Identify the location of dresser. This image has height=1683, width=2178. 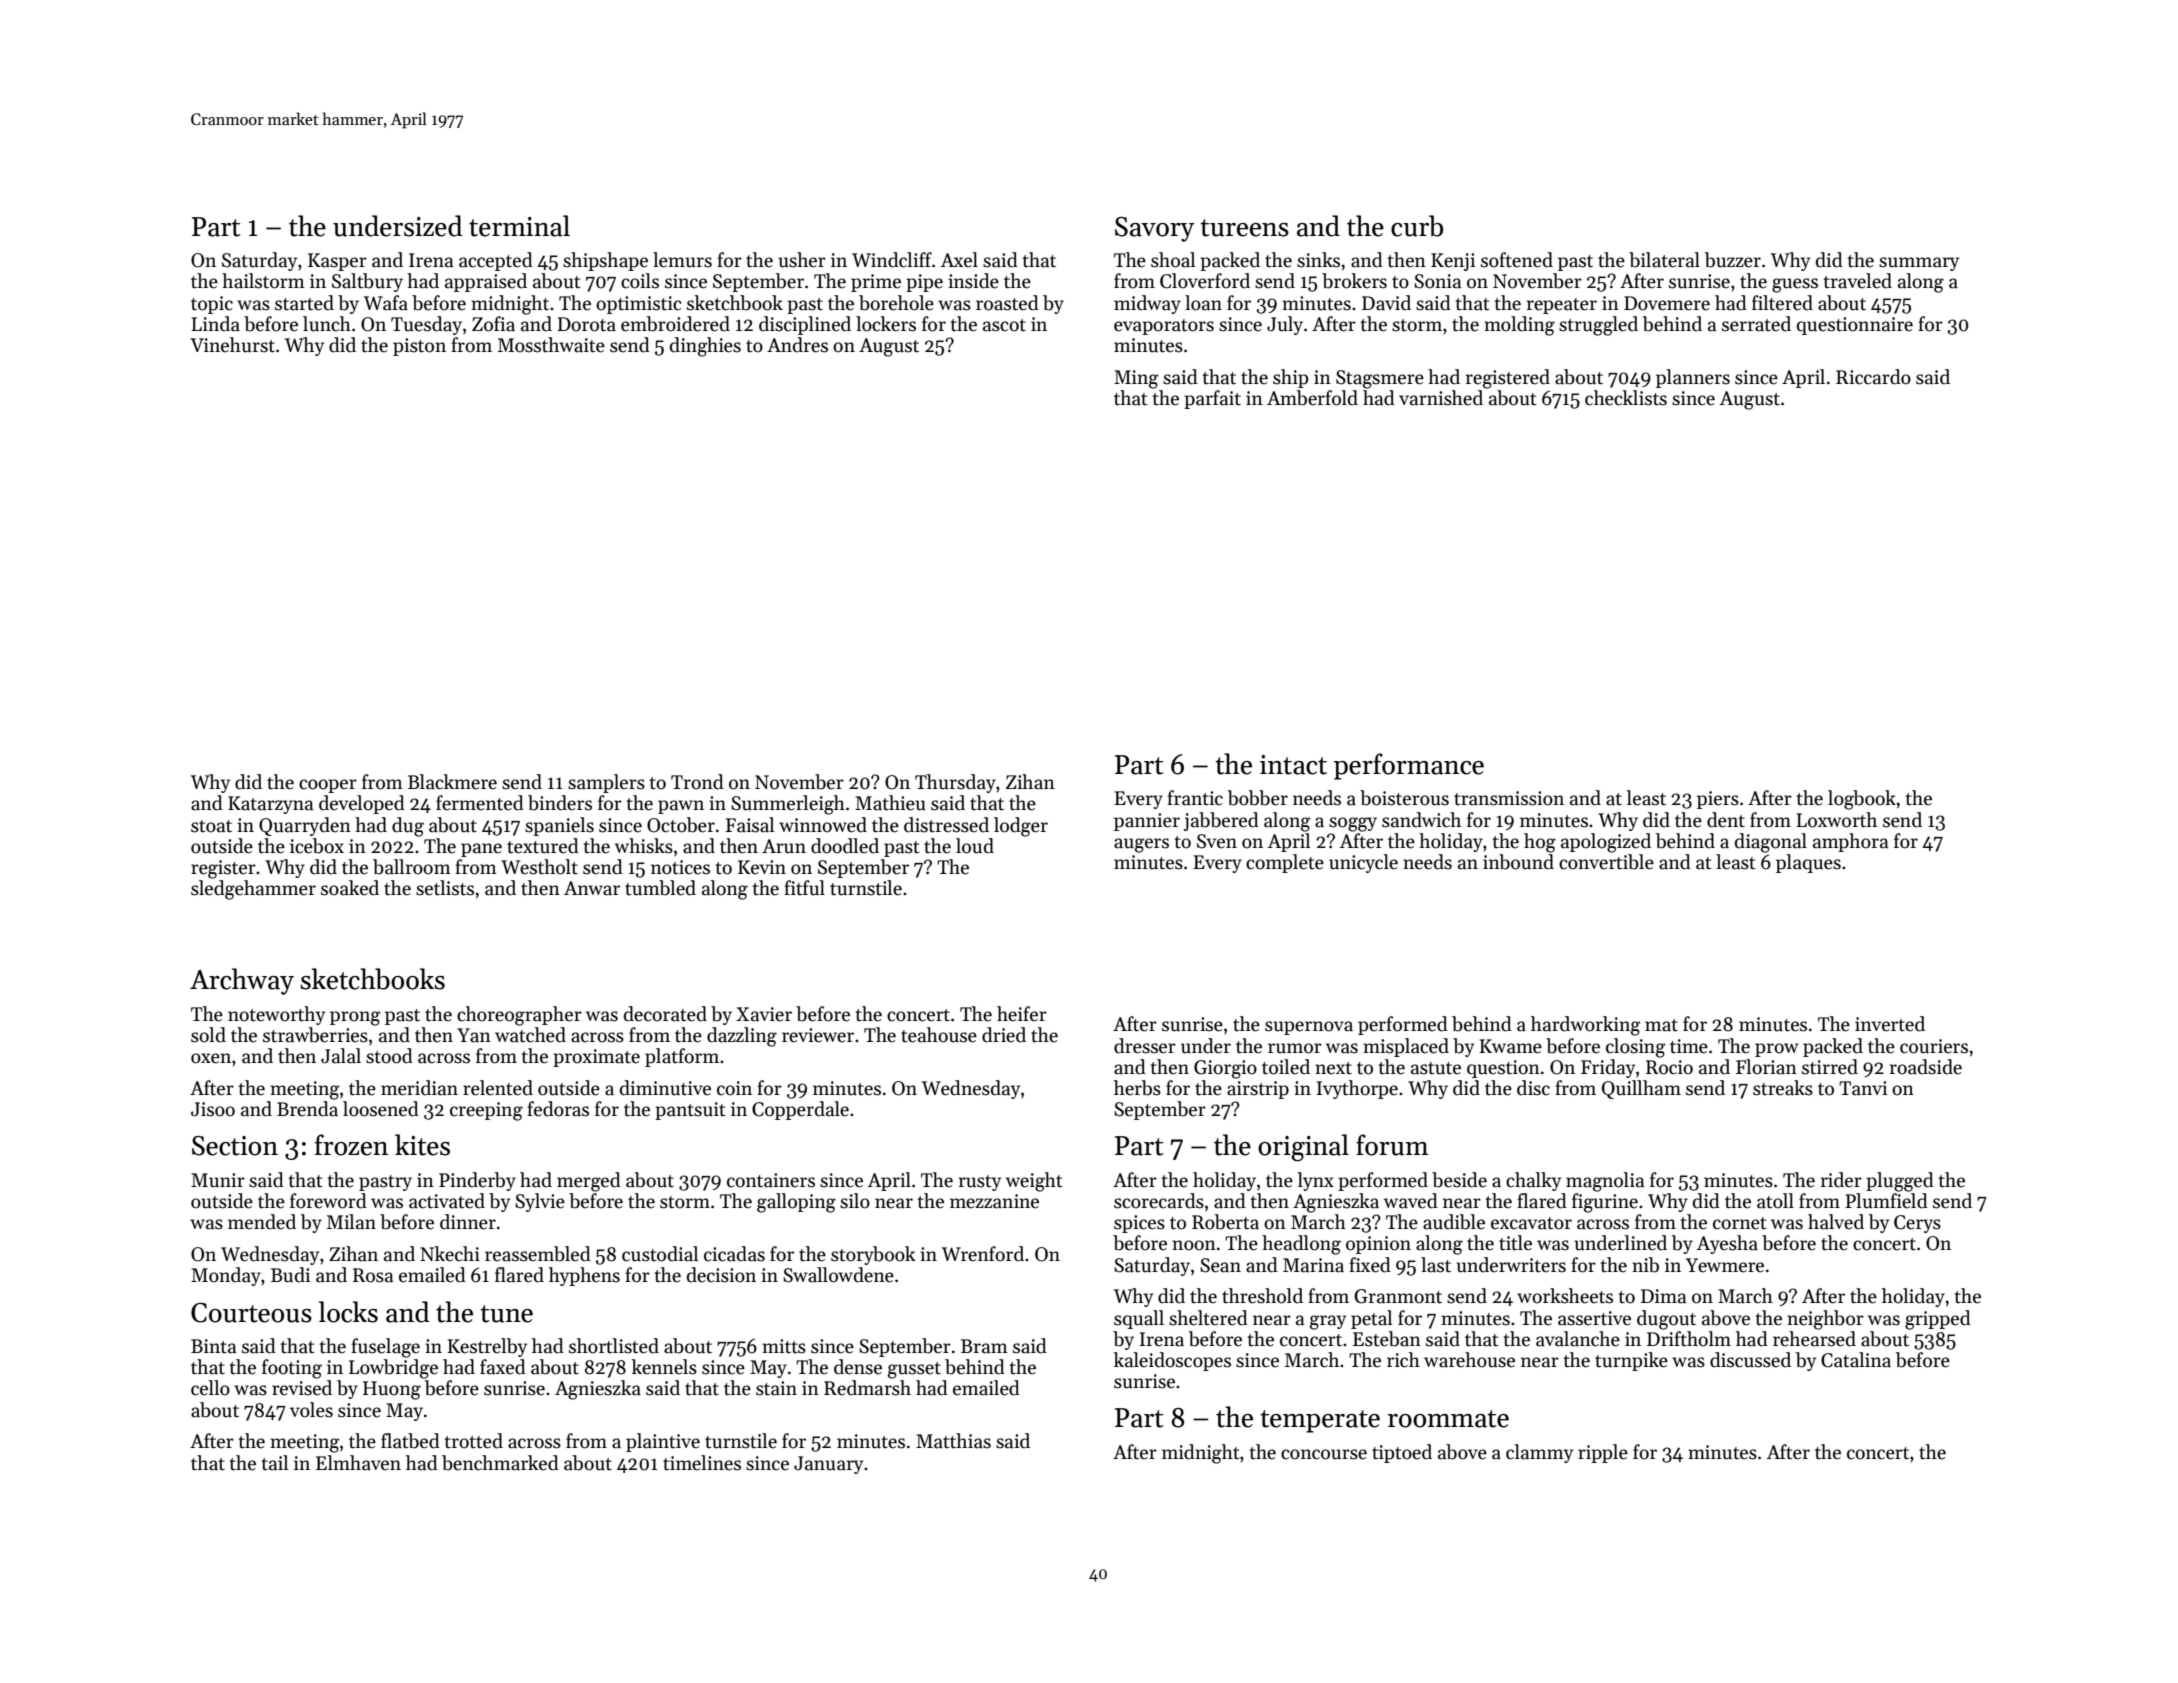
(1145, 1046).
